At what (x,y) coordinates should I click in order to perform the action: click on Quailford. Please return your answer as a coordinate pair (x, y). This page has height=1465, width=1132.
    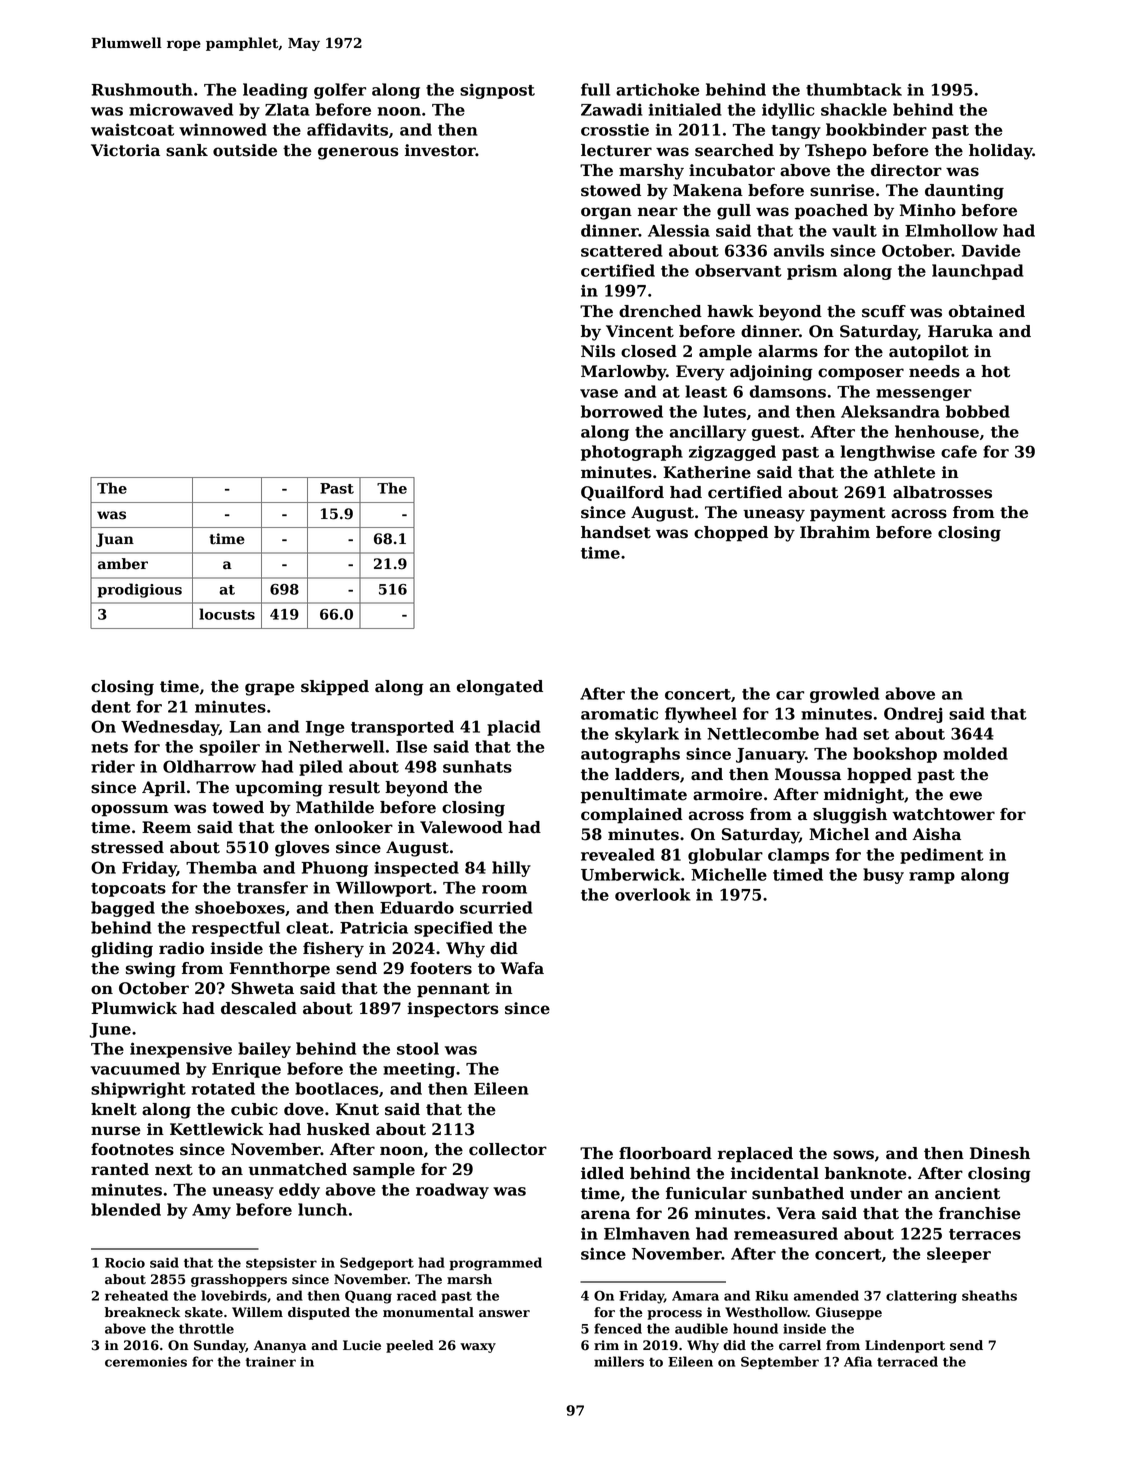
    Looking at the image, I should click on (622, 493).
